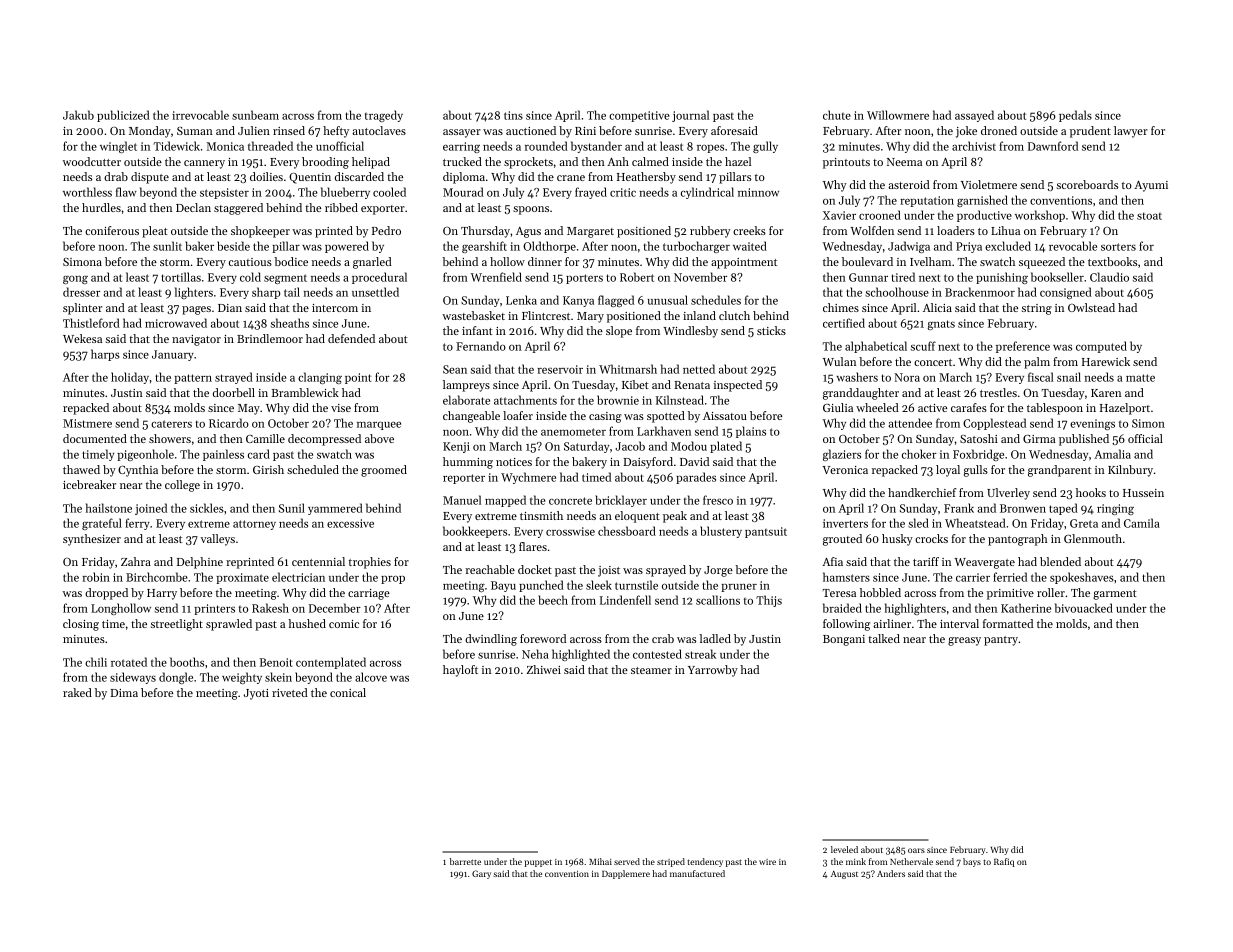 The height and width of the page is (952, 1233). What do you see at coordinates (538, 863) in the page?
I see `puppet` at bounding box center [538, 863].
